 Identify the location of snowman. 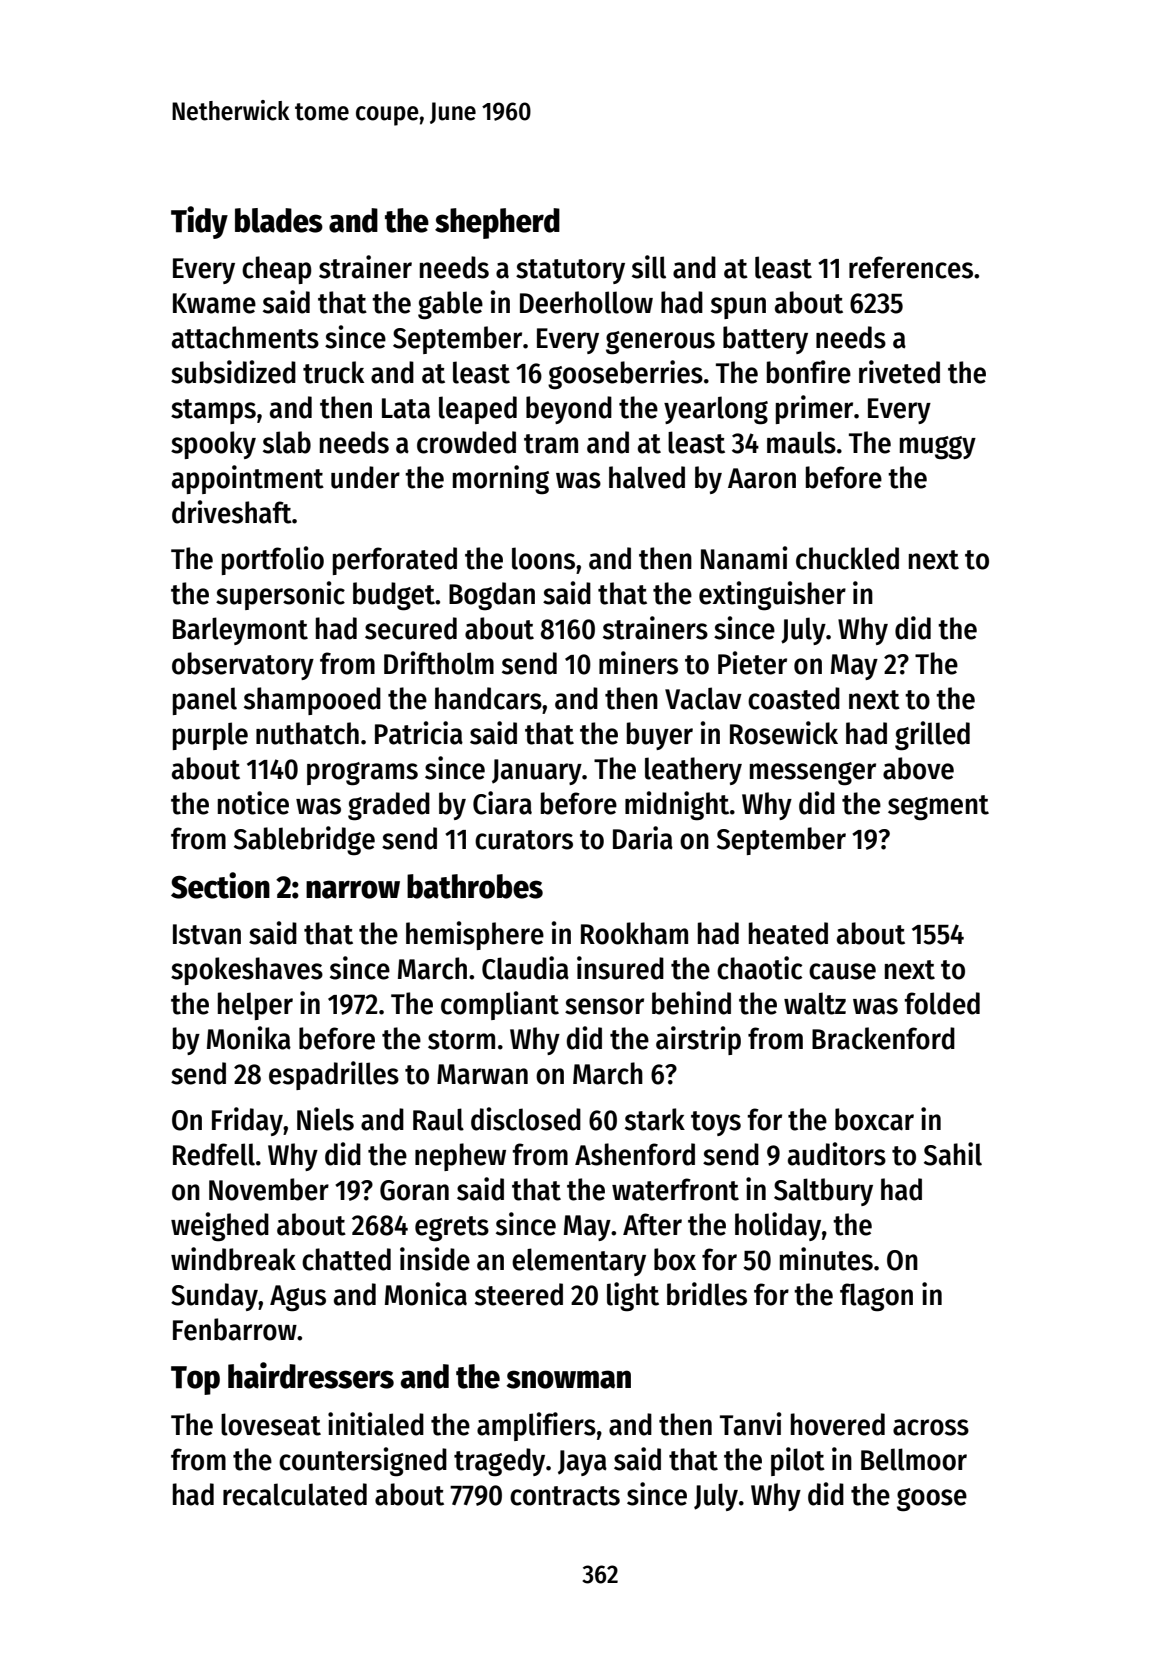
(569, 1379).
